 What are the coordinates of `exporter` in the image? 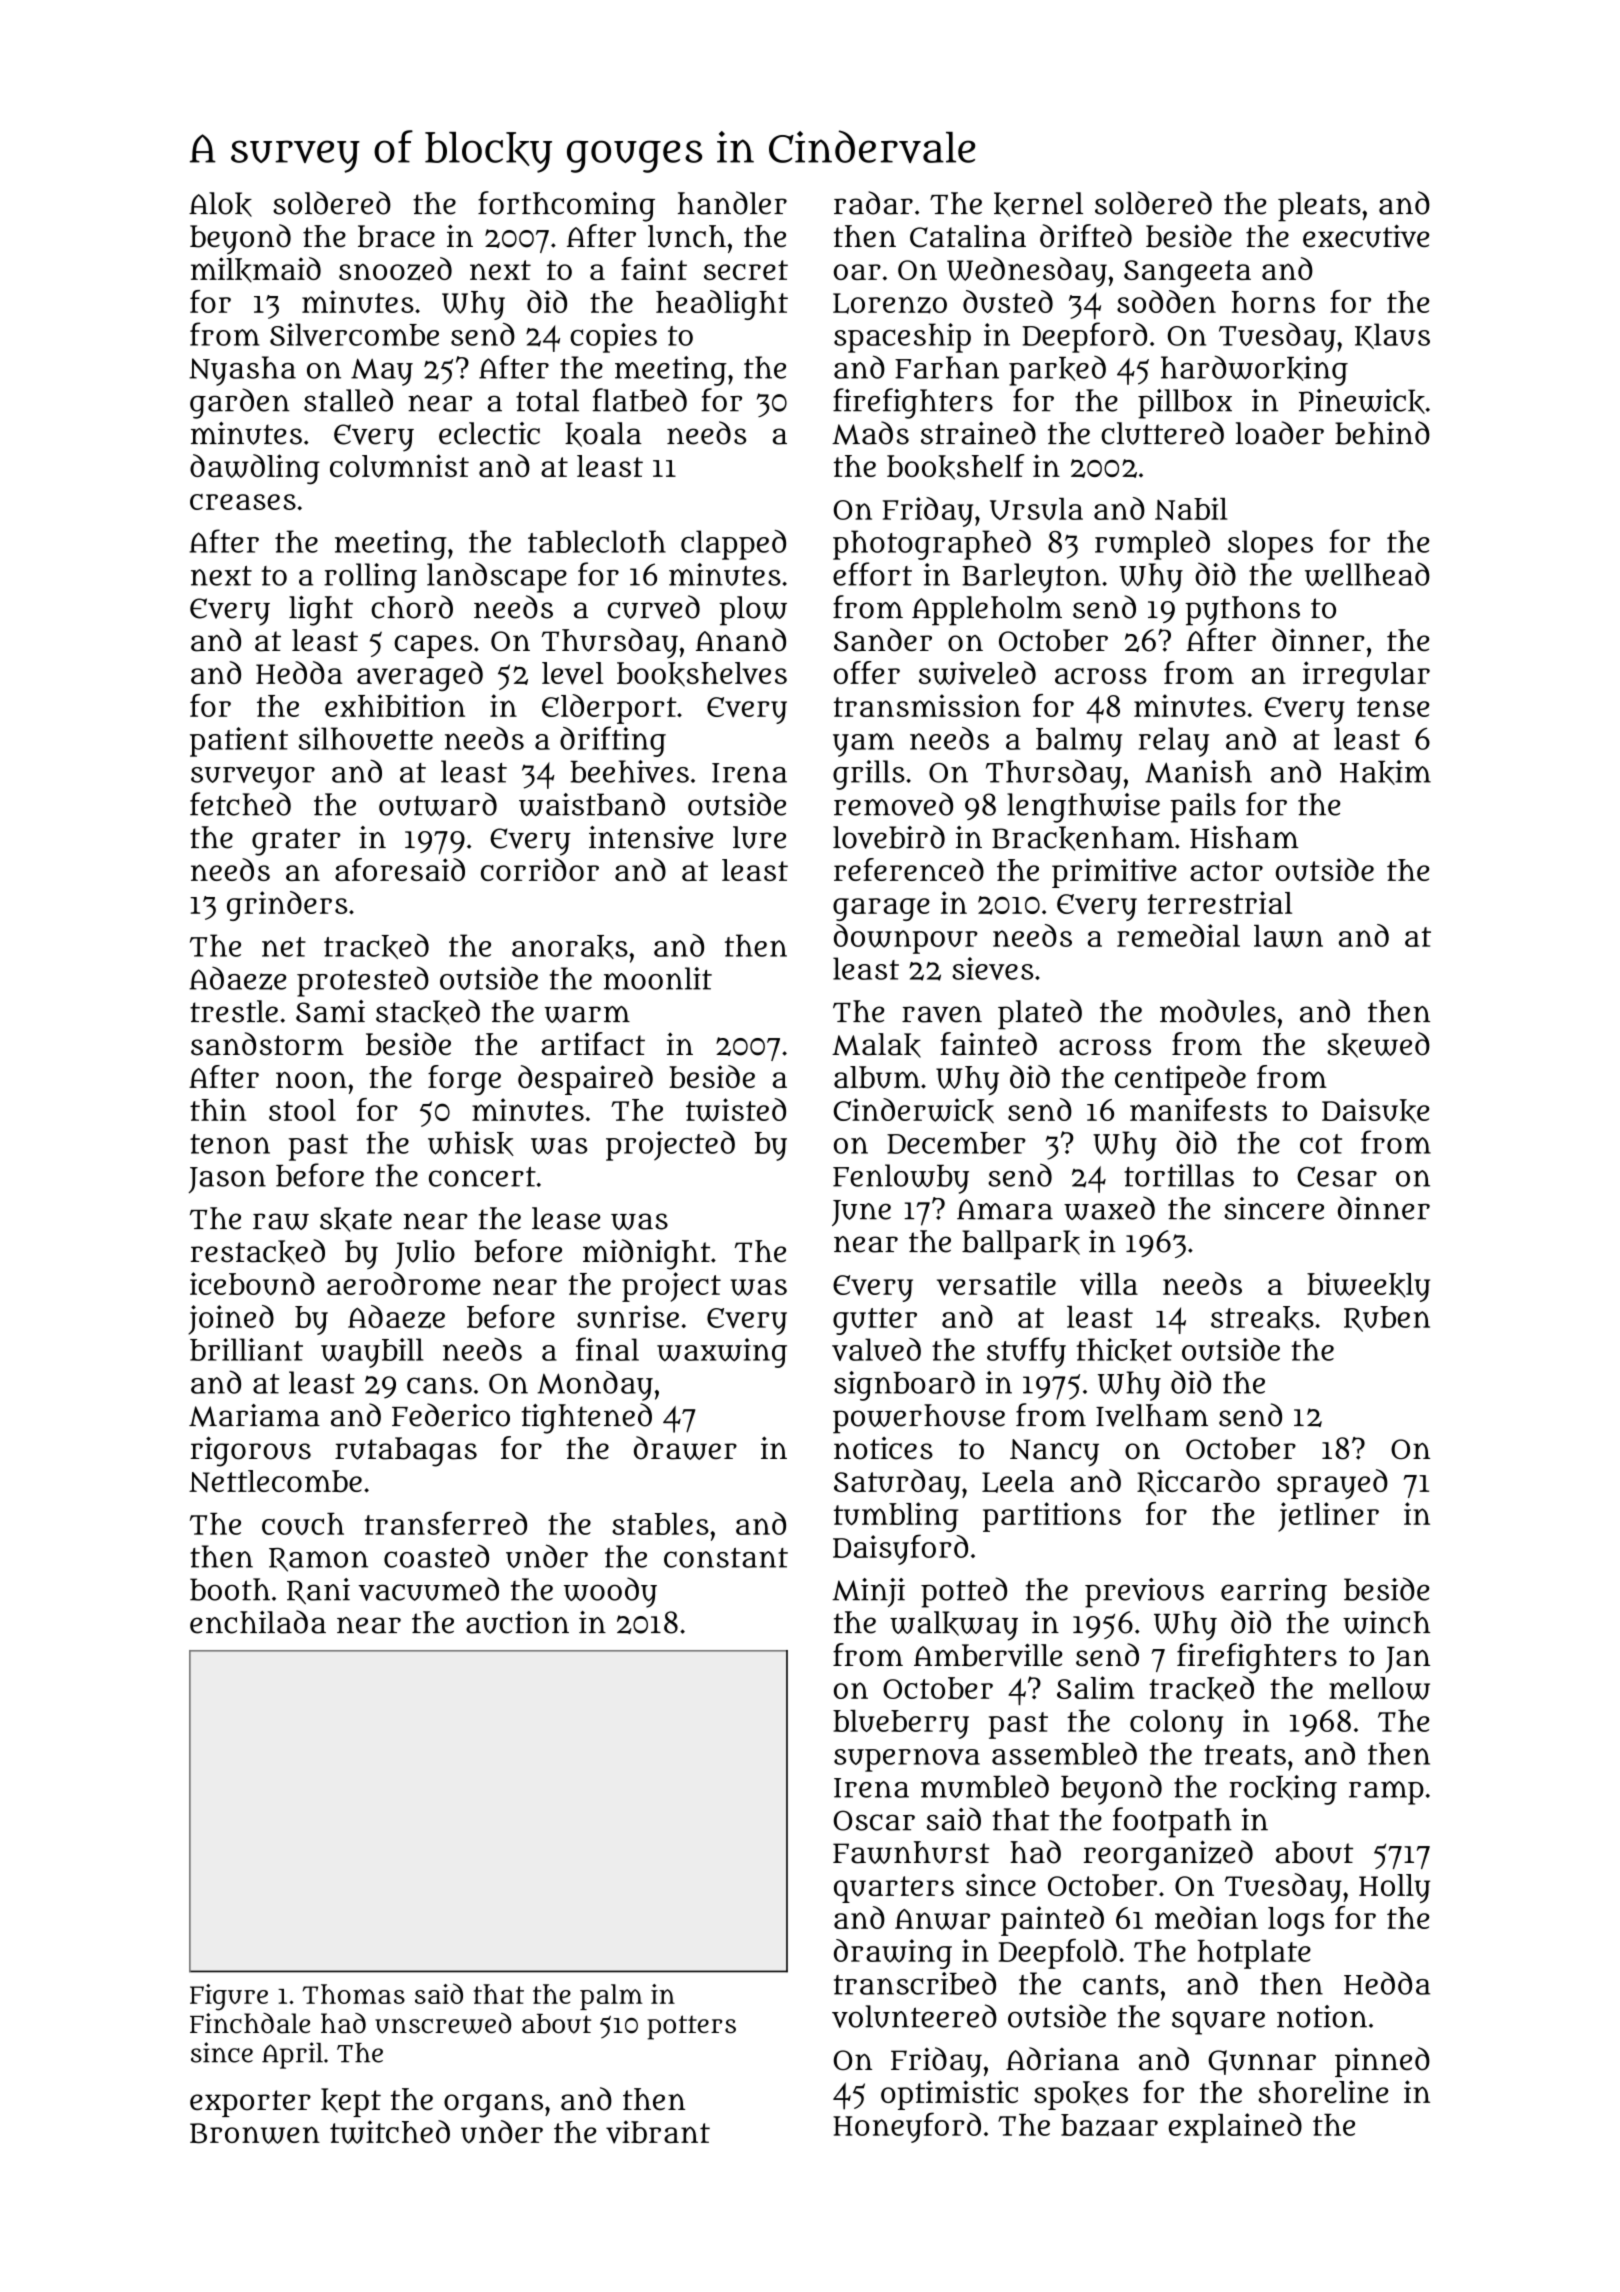 It's located at (250, 2103).
